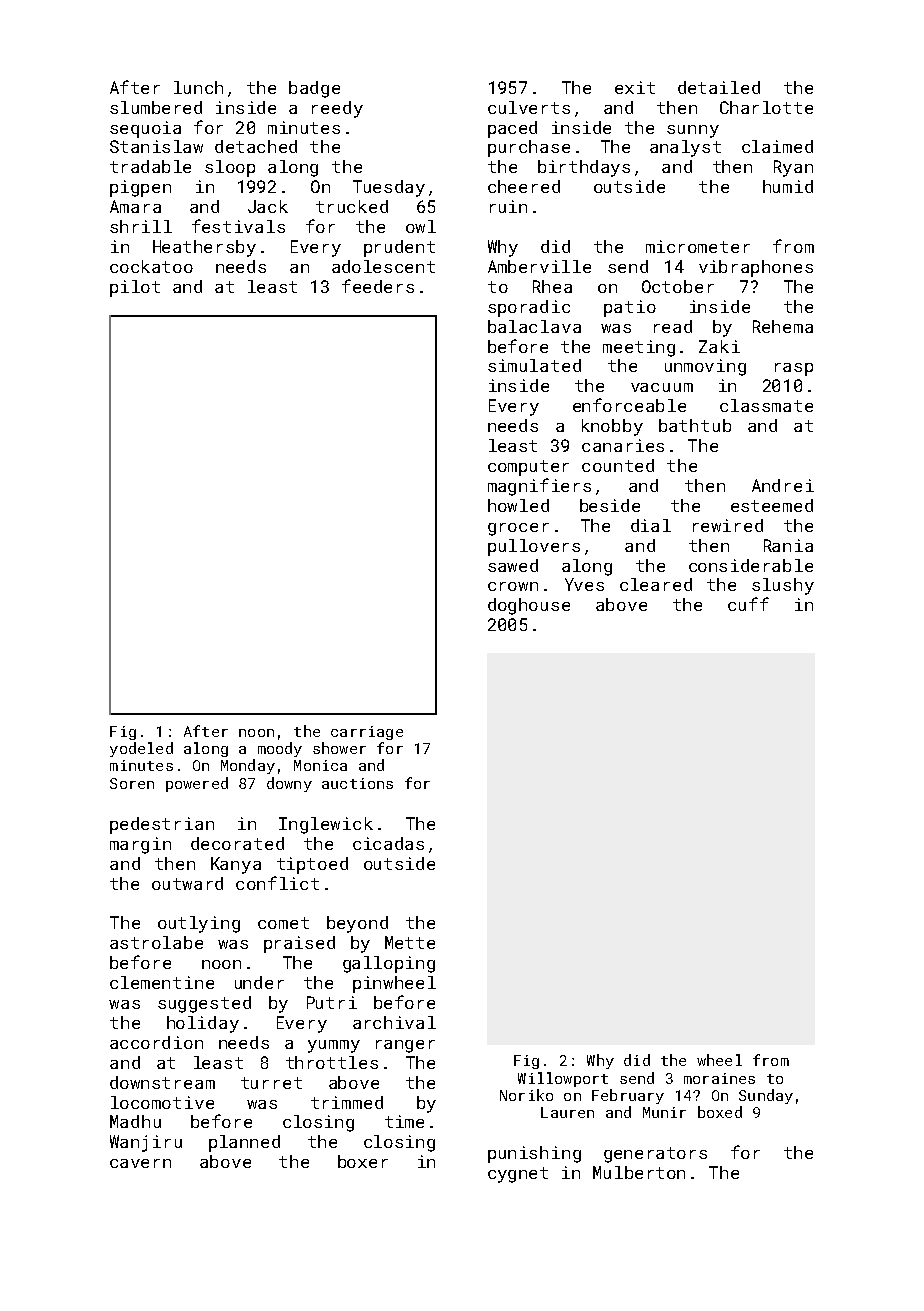 The image size is (924, 1311). What do you see at coordinates (197, 784) in the screenshot?
I see `powered` at bounding box center [197, 784].
